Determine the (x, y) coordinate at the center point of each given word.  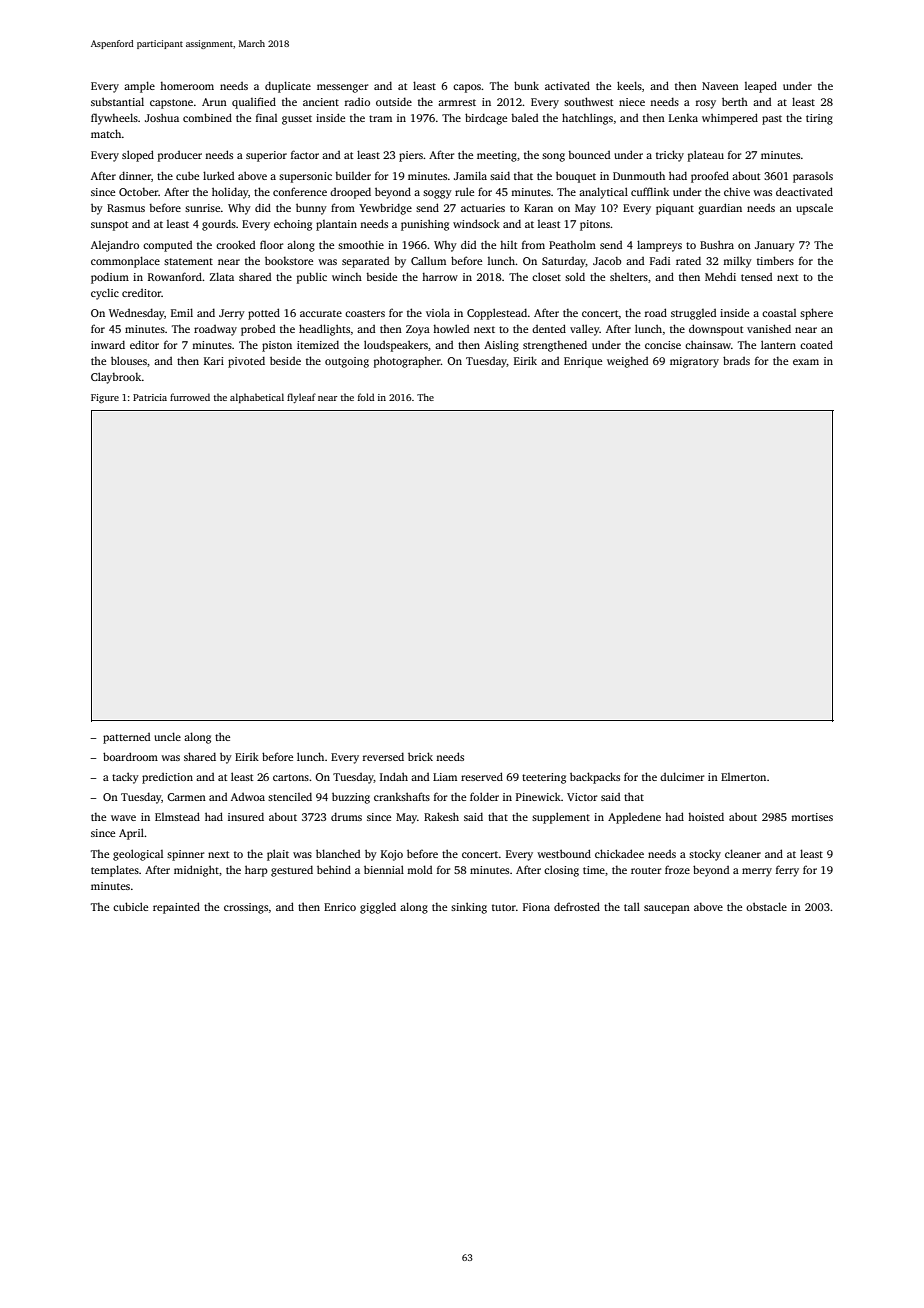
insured (246, 816)
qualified (254, 103)
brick (420, 756)
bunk (526, 85)
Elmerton (743, 777)
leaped (761, 87)
